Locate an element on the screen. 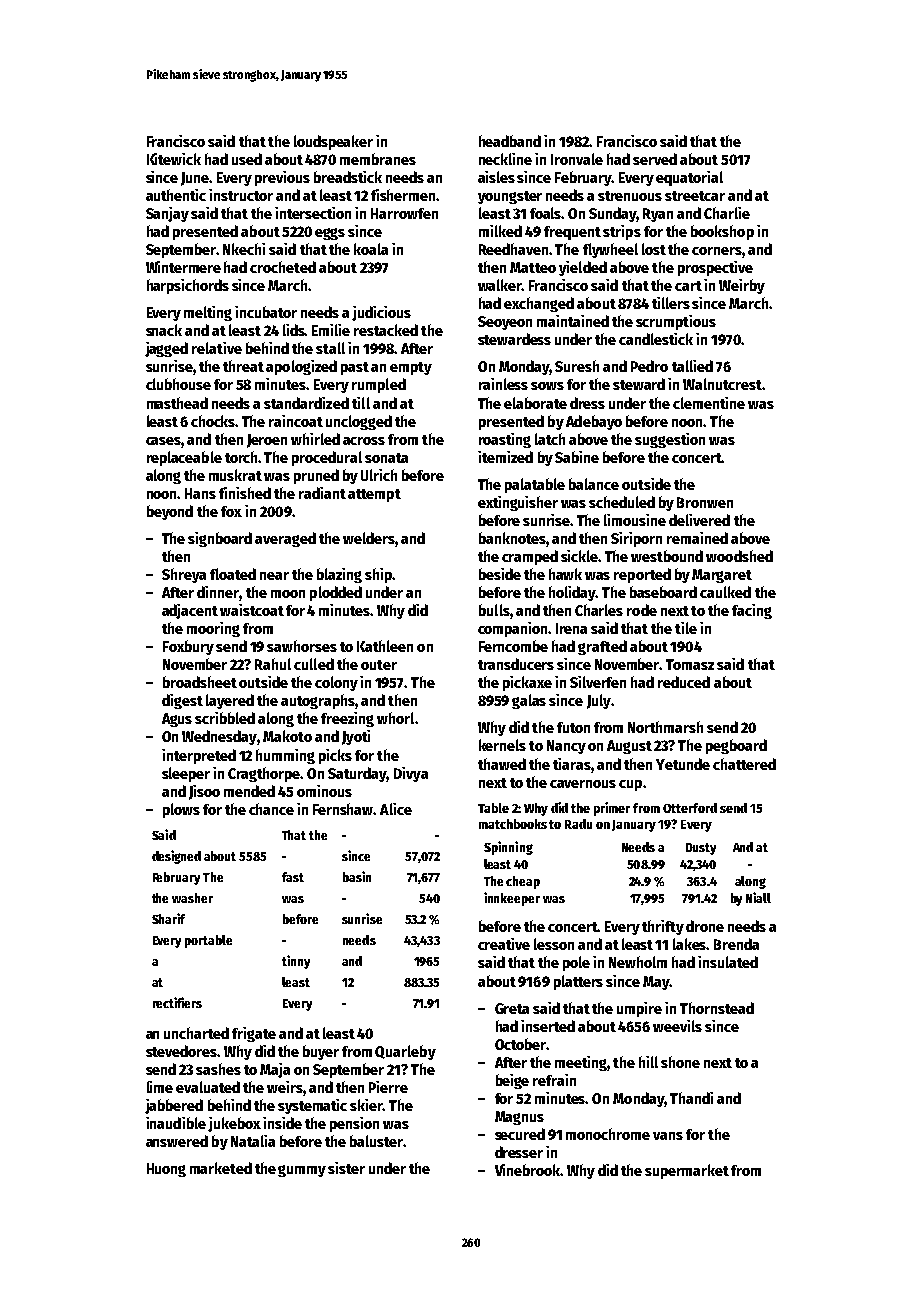 This screenshot has height=1314, width=924. Jyoti is located at coordinates (356, 737).
